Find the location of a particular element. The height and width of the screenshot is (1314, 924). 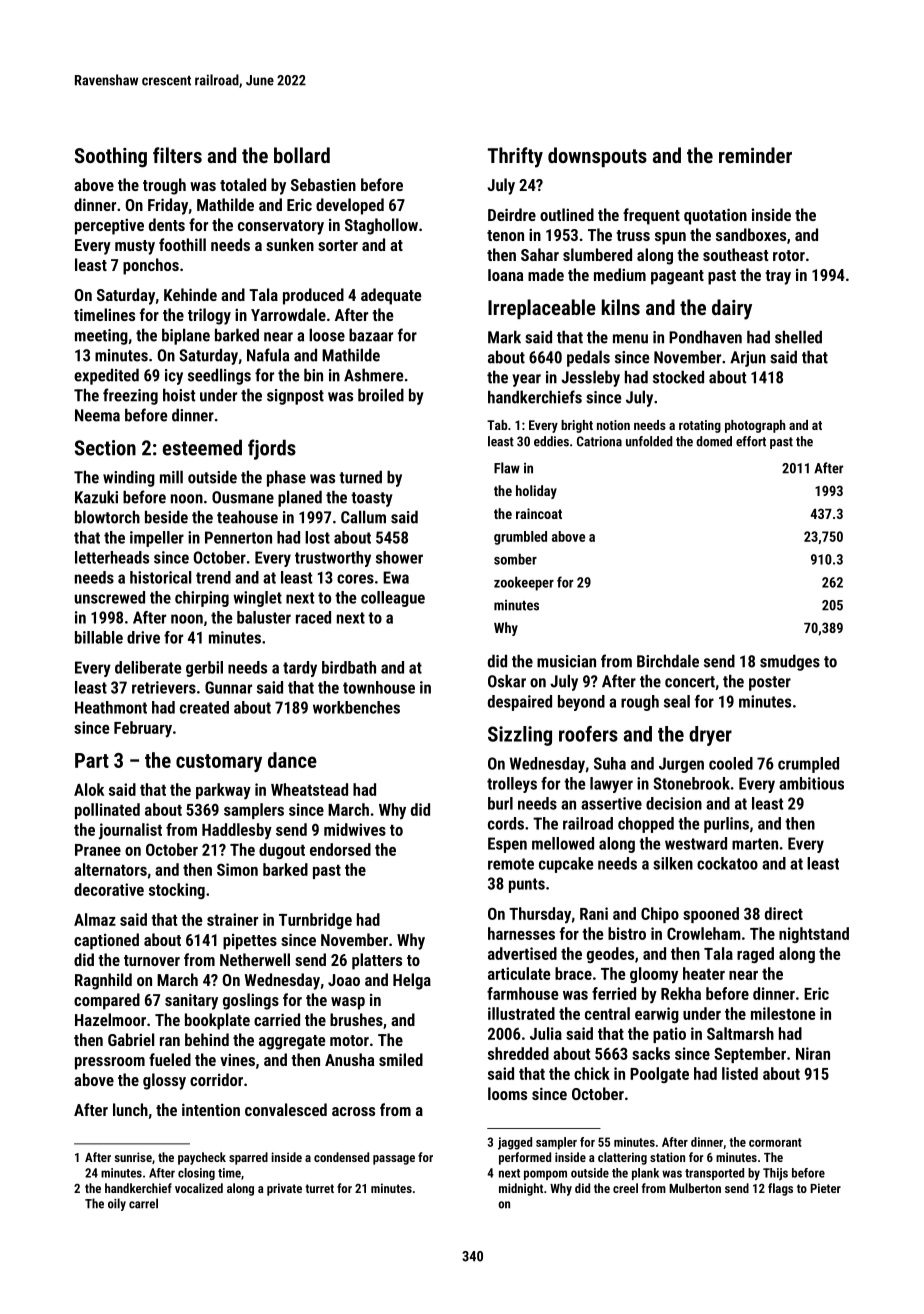

pollinated is located at coordinates (107, 811).
